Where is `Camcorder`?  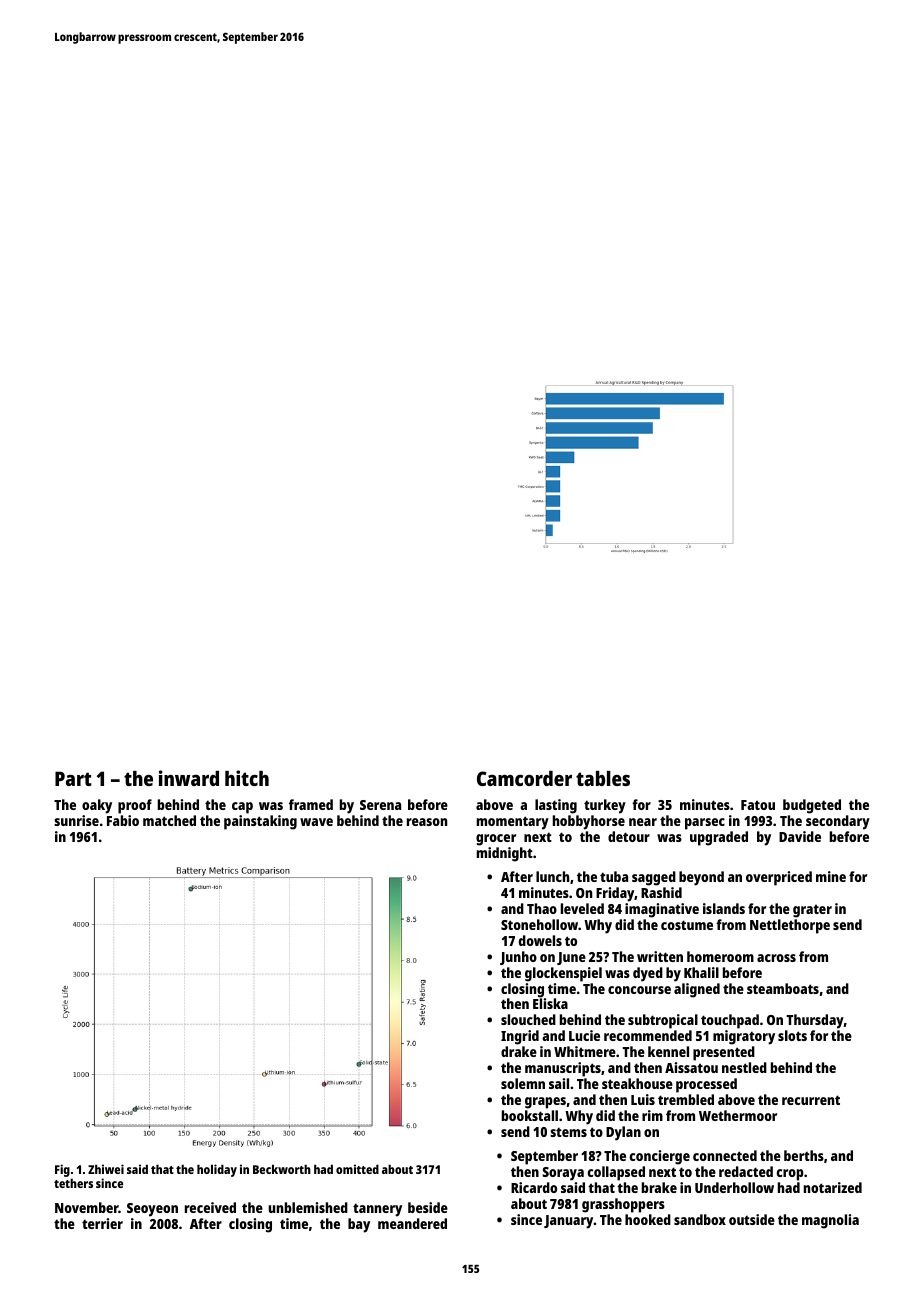 Camcorder is located at coordinates (524, 778).
